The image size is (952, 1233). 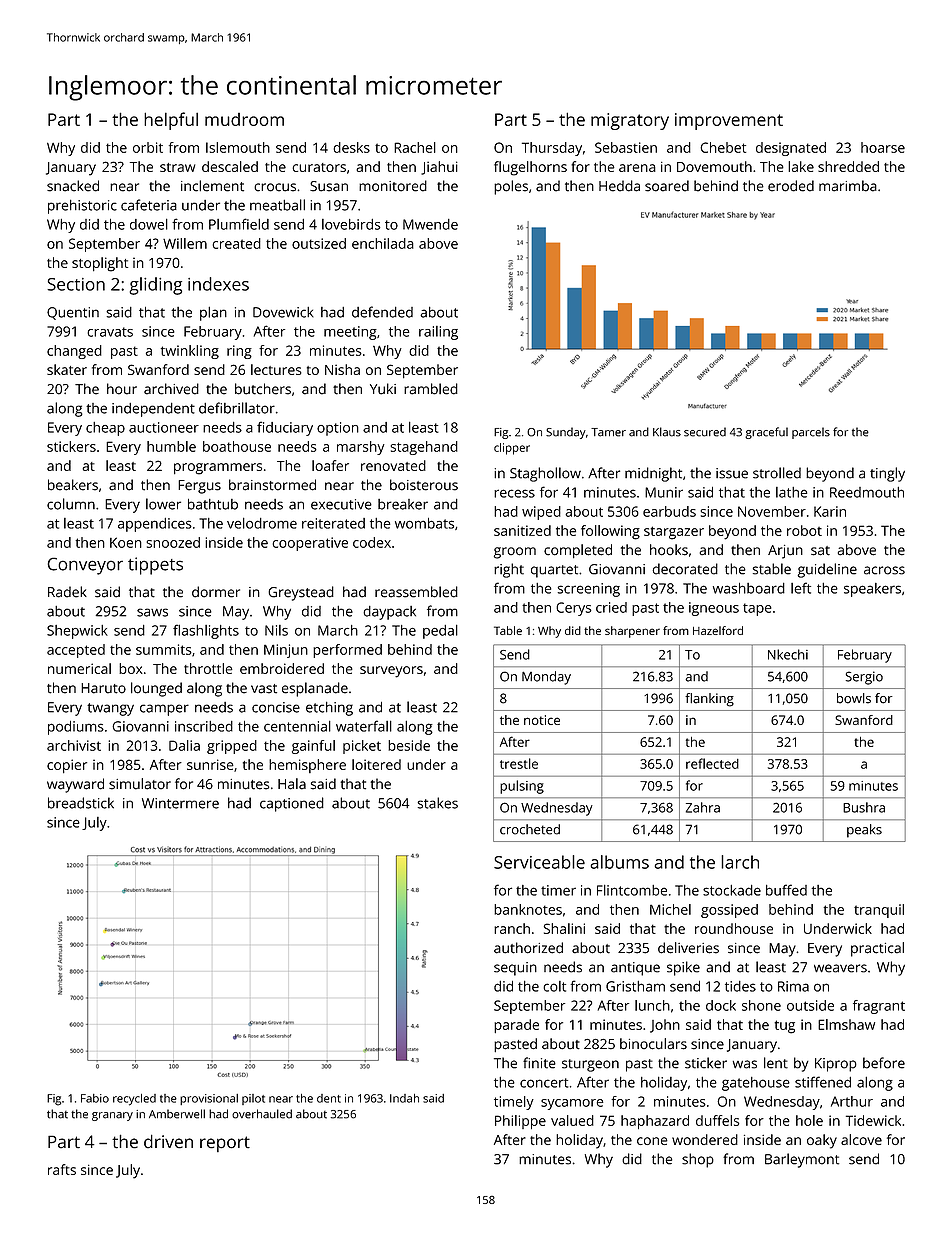 What do you see at coordinates (740, 862) in the screenshot?
I see `larch` at bounding box center [740, 862].
